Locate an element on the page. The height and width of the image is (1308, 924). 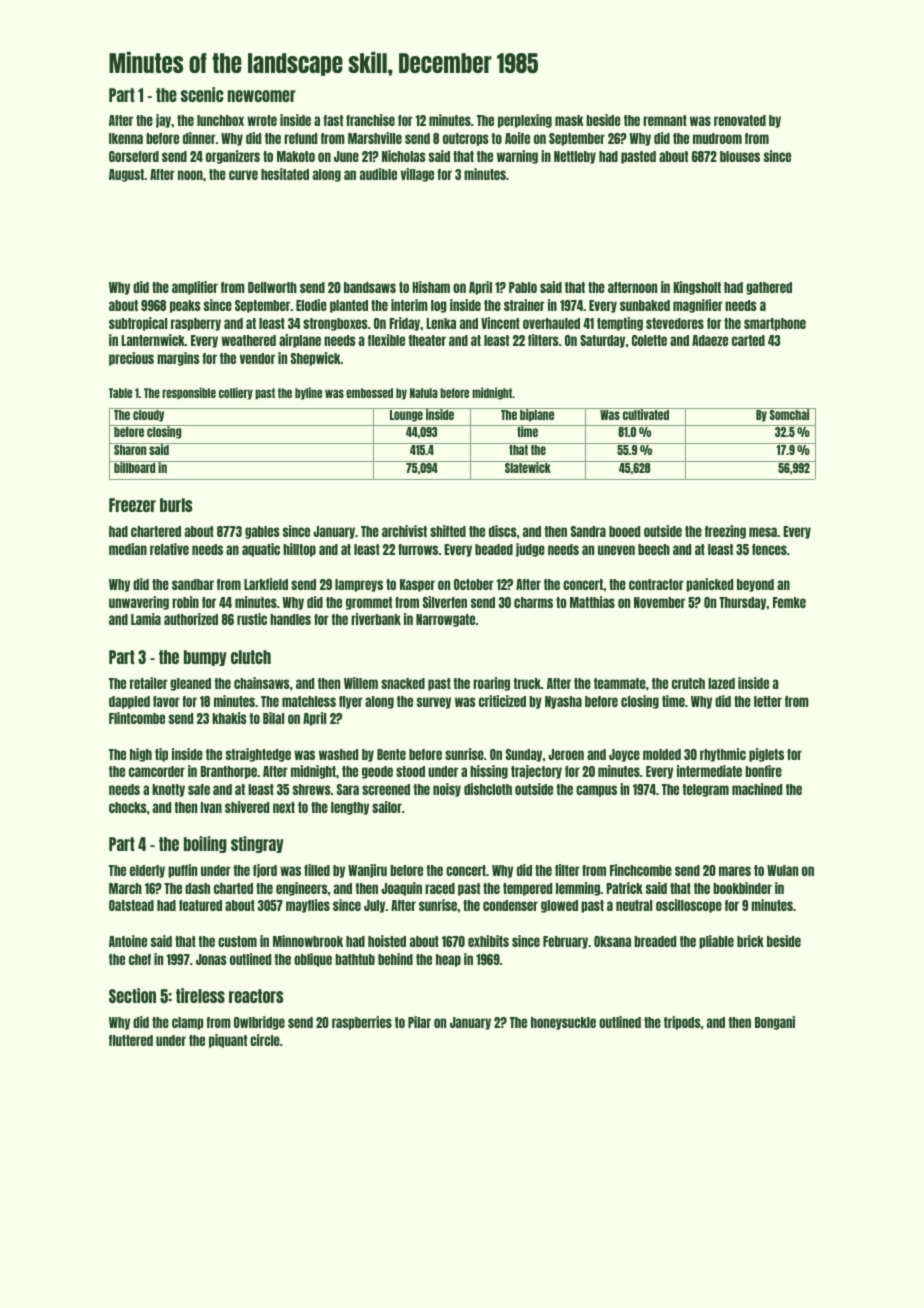
raced is located at coordinates (440, 888).
